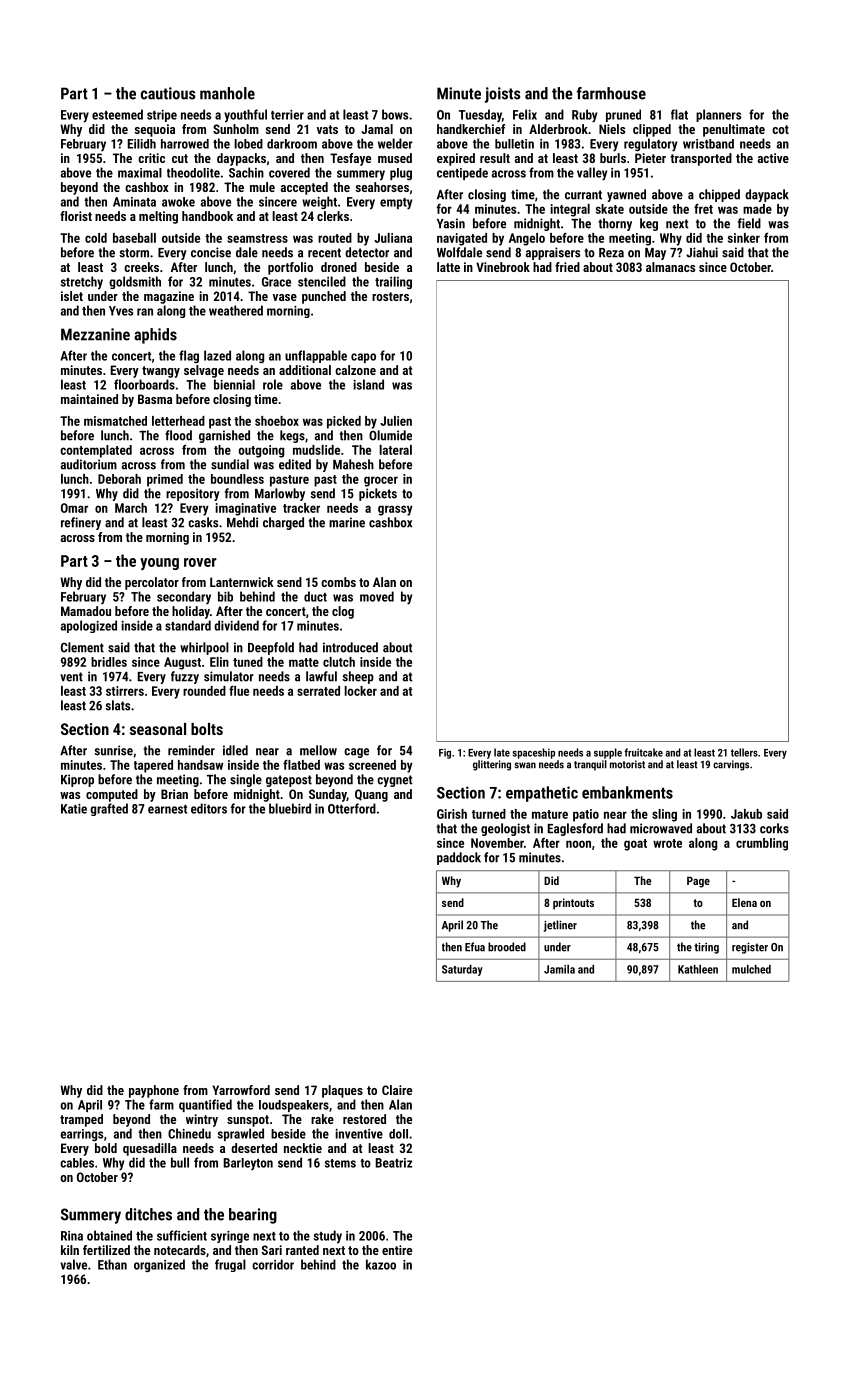  Describe the element at coordinates (670, 267) in the screenshot. I see `almanacs` at that location.
